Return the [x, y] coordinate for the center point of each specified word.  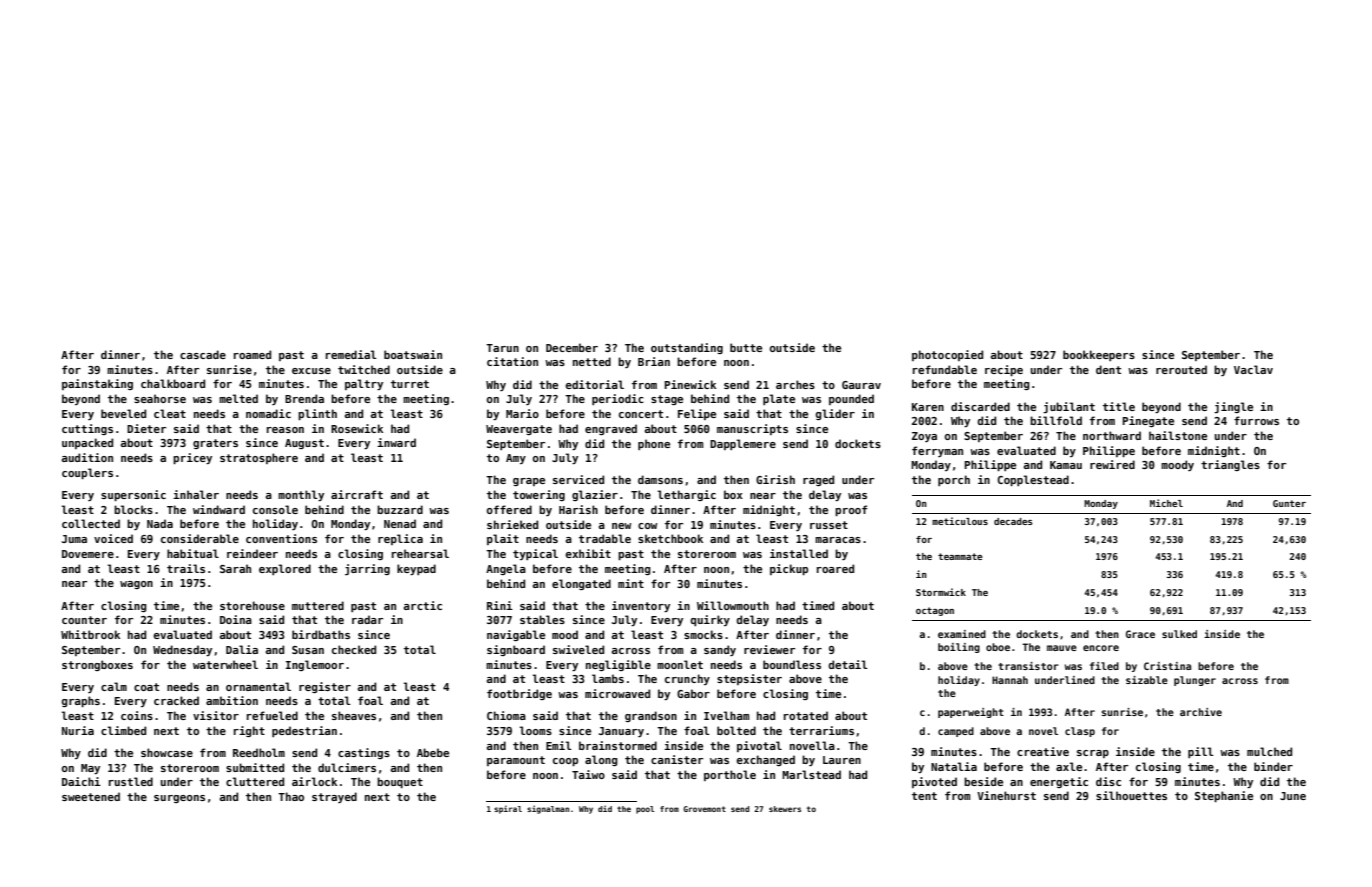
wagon [136, 585]
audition [87, 457]
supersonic [133, 495]
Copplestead [1033, 480]
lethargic [687, 495]
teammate [960, 556]
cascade [203, 354]
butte [746, 347]
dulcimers [347, 767]
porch [954, 480]
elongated [581, 584]
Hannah [1010, 680]
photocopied [947, 355]
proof [851, 510]
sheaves [354, 715]
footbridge [519, 694]
